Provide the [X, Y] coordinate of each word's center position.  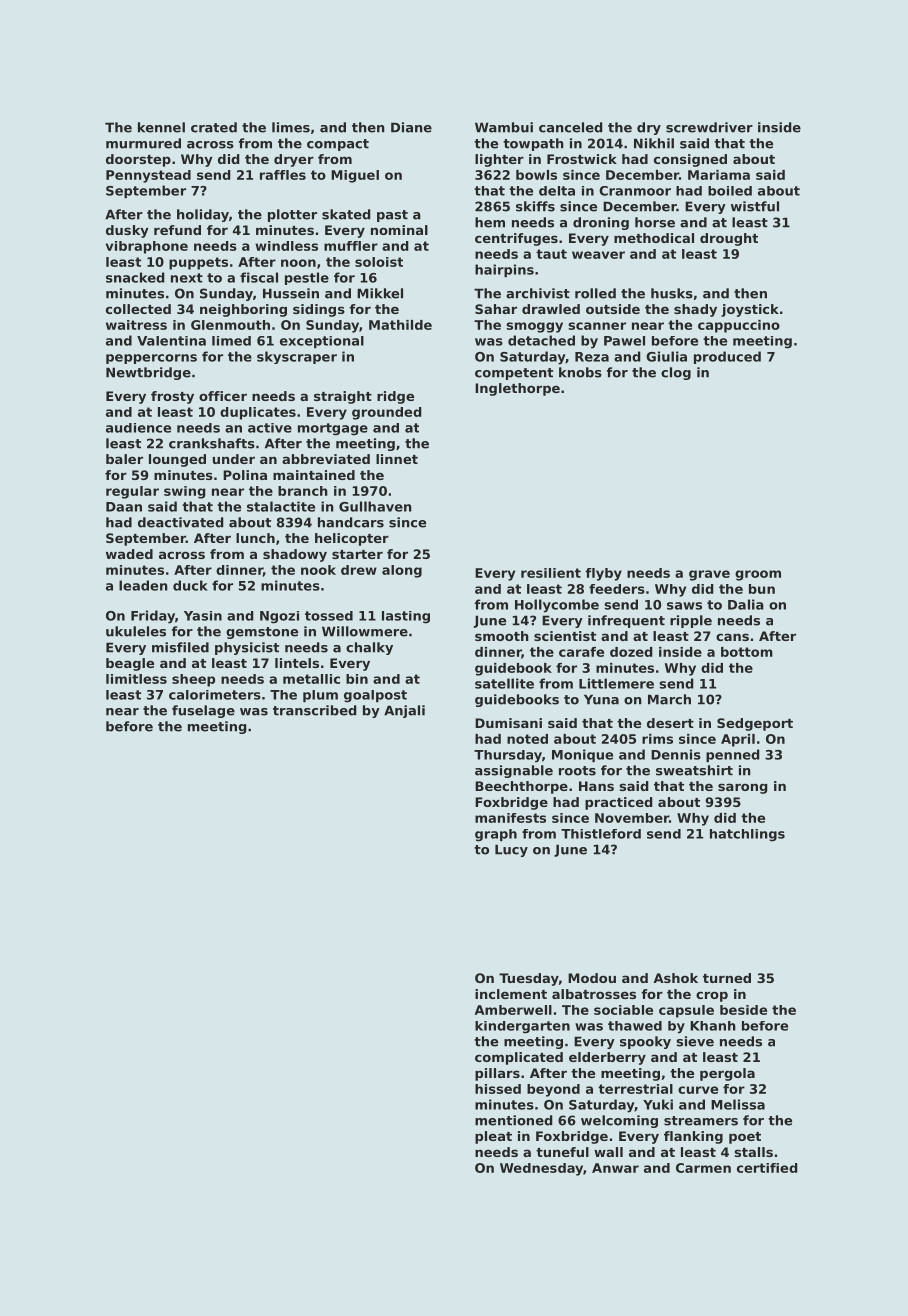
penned [733, 755]
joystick [750, 310]
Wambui [504, 127]
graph [496, 835]
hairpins [504, 270]
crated [214, 127]
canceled [571, 127]
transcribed [315, 710]
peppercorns [151, 359]
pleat [493, 1137]
